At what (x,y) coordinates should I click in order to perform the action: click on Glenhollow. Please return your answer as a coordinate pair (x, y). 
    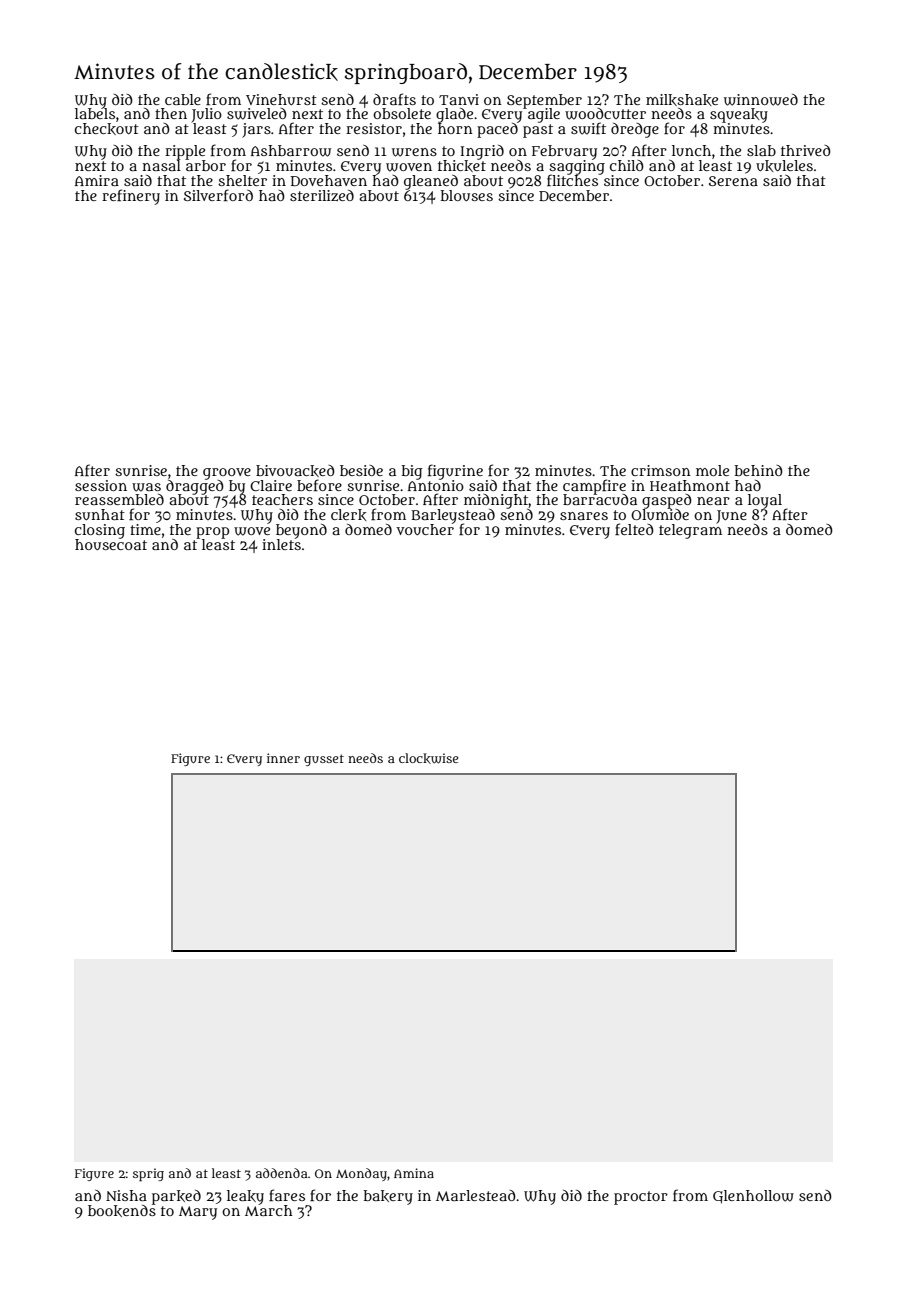
    Looking at the image, I should click on (753, 1197).
